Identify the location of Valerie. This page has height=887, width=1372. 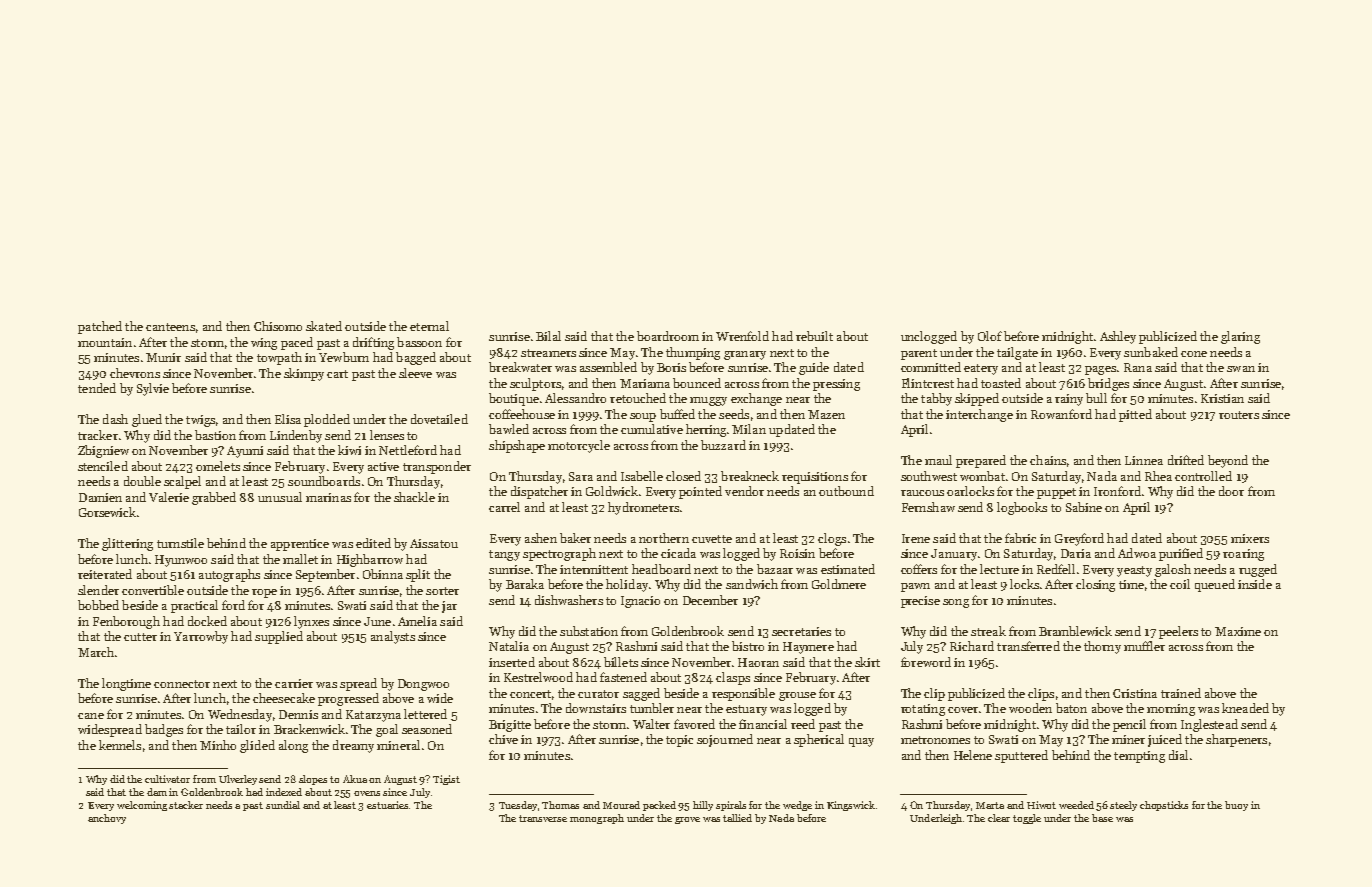
(169, 497).
